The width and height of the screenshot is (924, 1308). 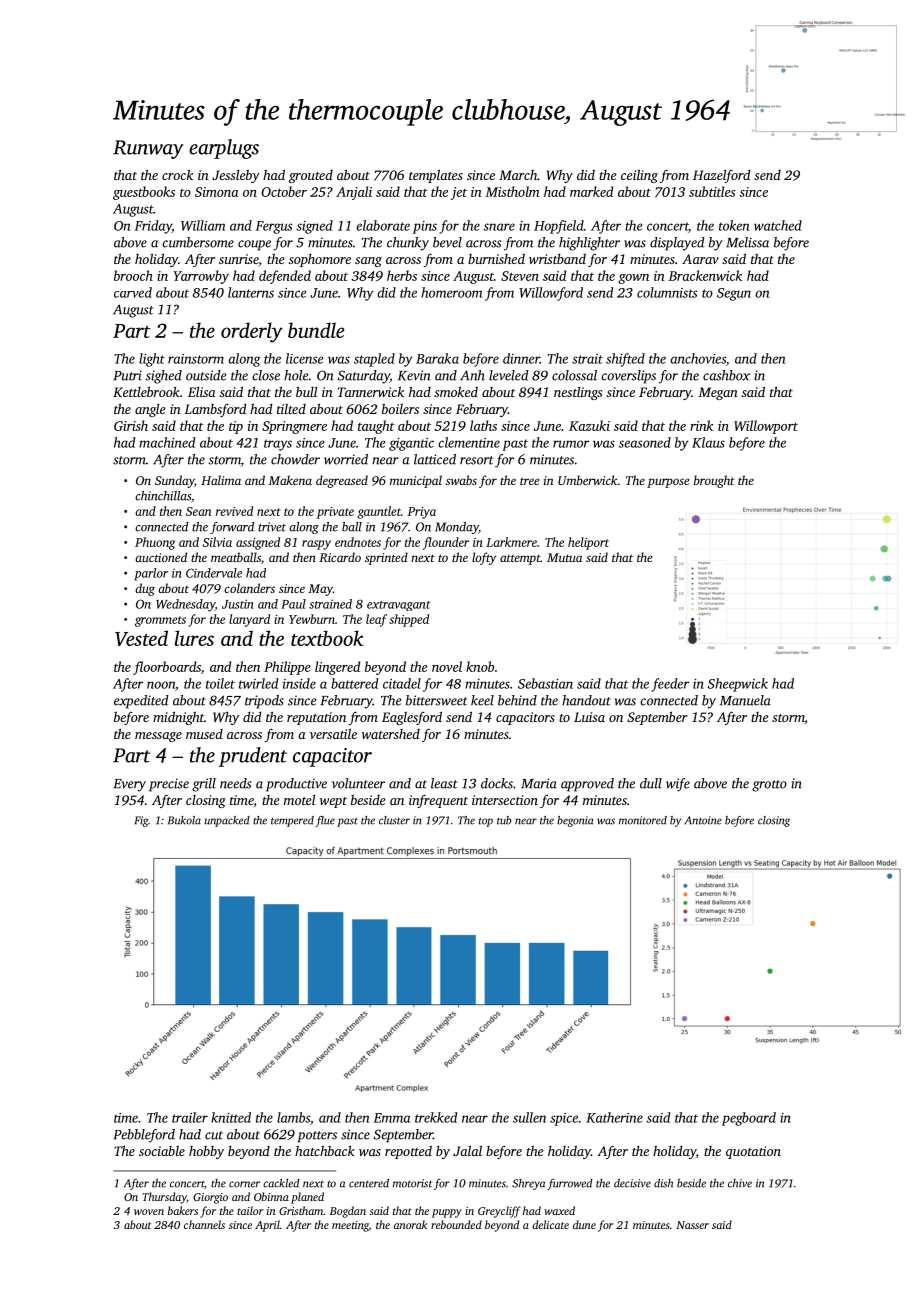 What do you see at coordinates (217, 542) in the screenshot?
I see `Silvia` at bounding box center [217, 542].
